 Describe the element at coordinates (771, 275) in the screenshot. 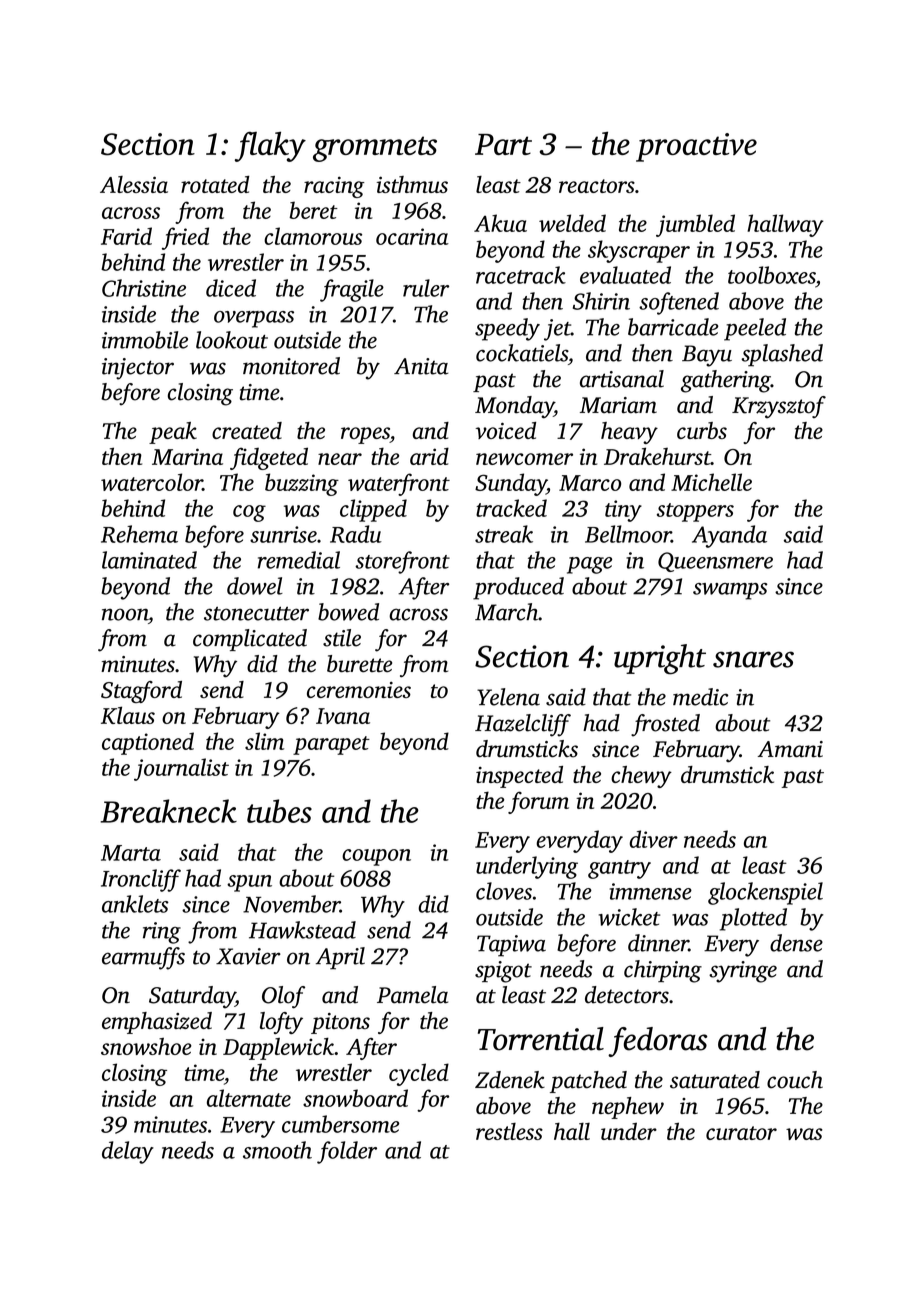

I see `toolboxes` at that location.
